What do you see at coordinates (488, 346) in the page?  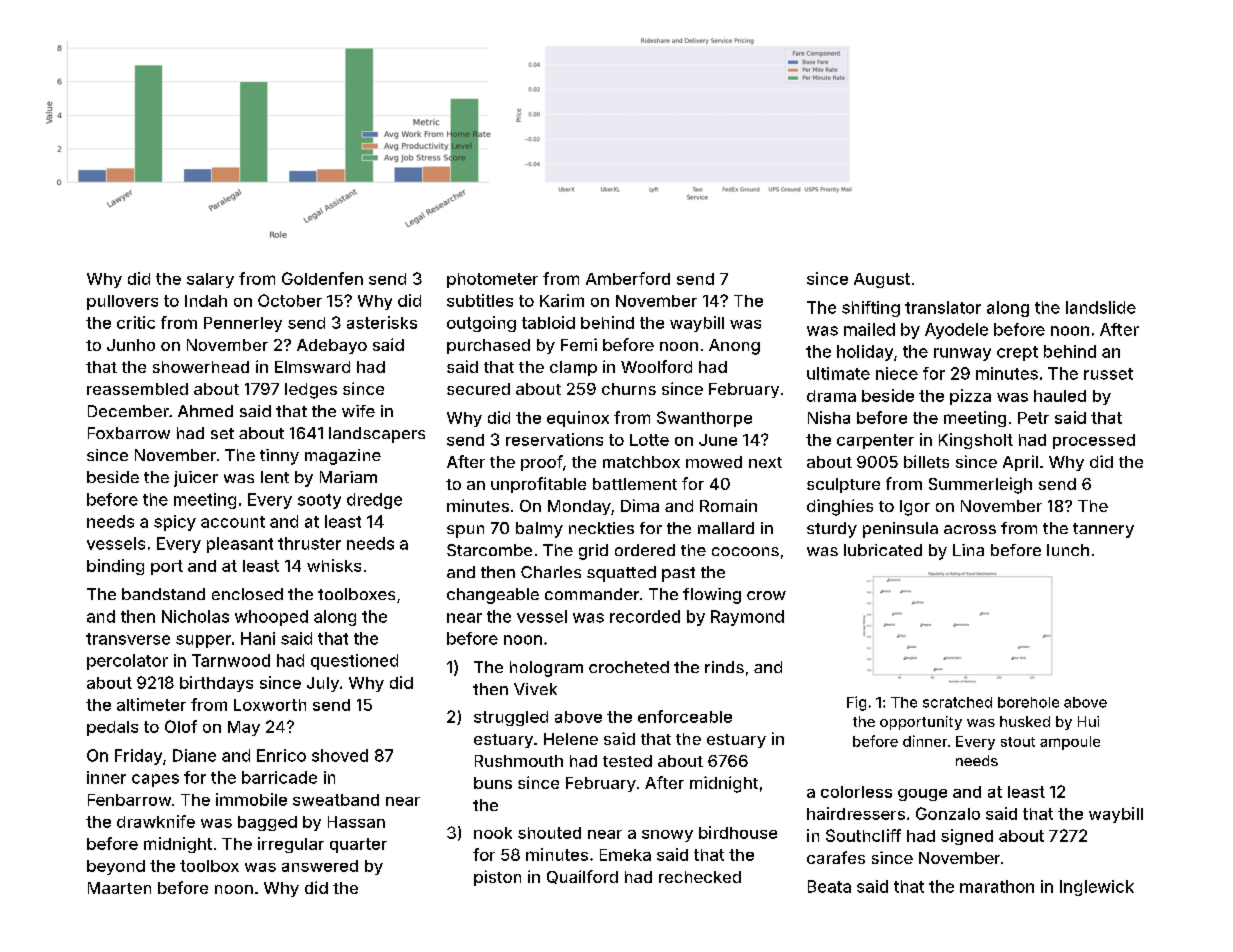 I see `purchased` at bounding box center [488, 346].
